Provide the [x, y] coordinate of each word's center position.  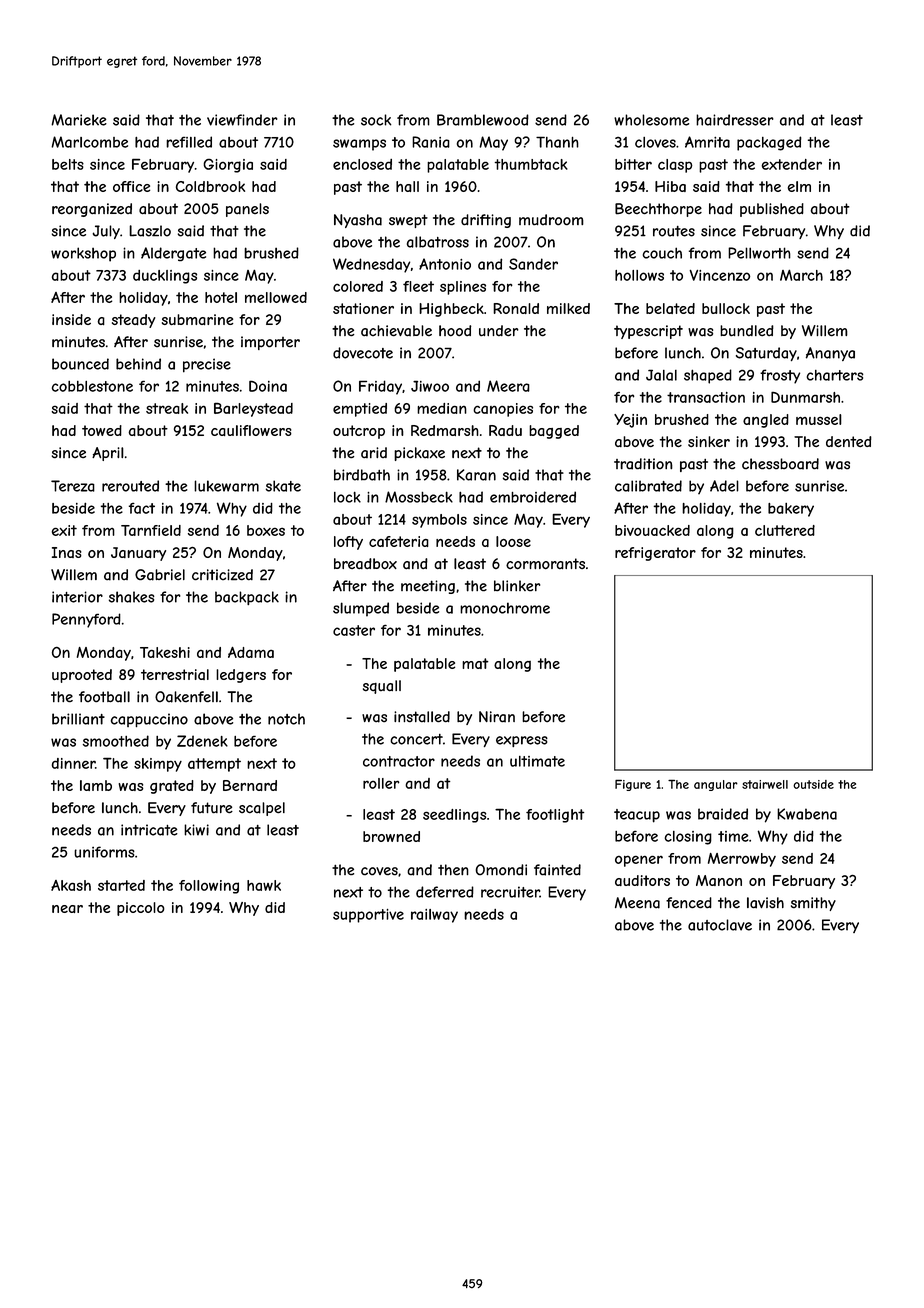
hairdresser [735, 120]
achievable [396, 331]
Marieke [79, 120]
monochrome [505, 608]
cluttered [785, 530]
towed [102, 430]
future [212, 807]
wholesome [651, 120]
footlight [555, 816]
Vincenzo [720, 275]
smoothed [116, 741]
